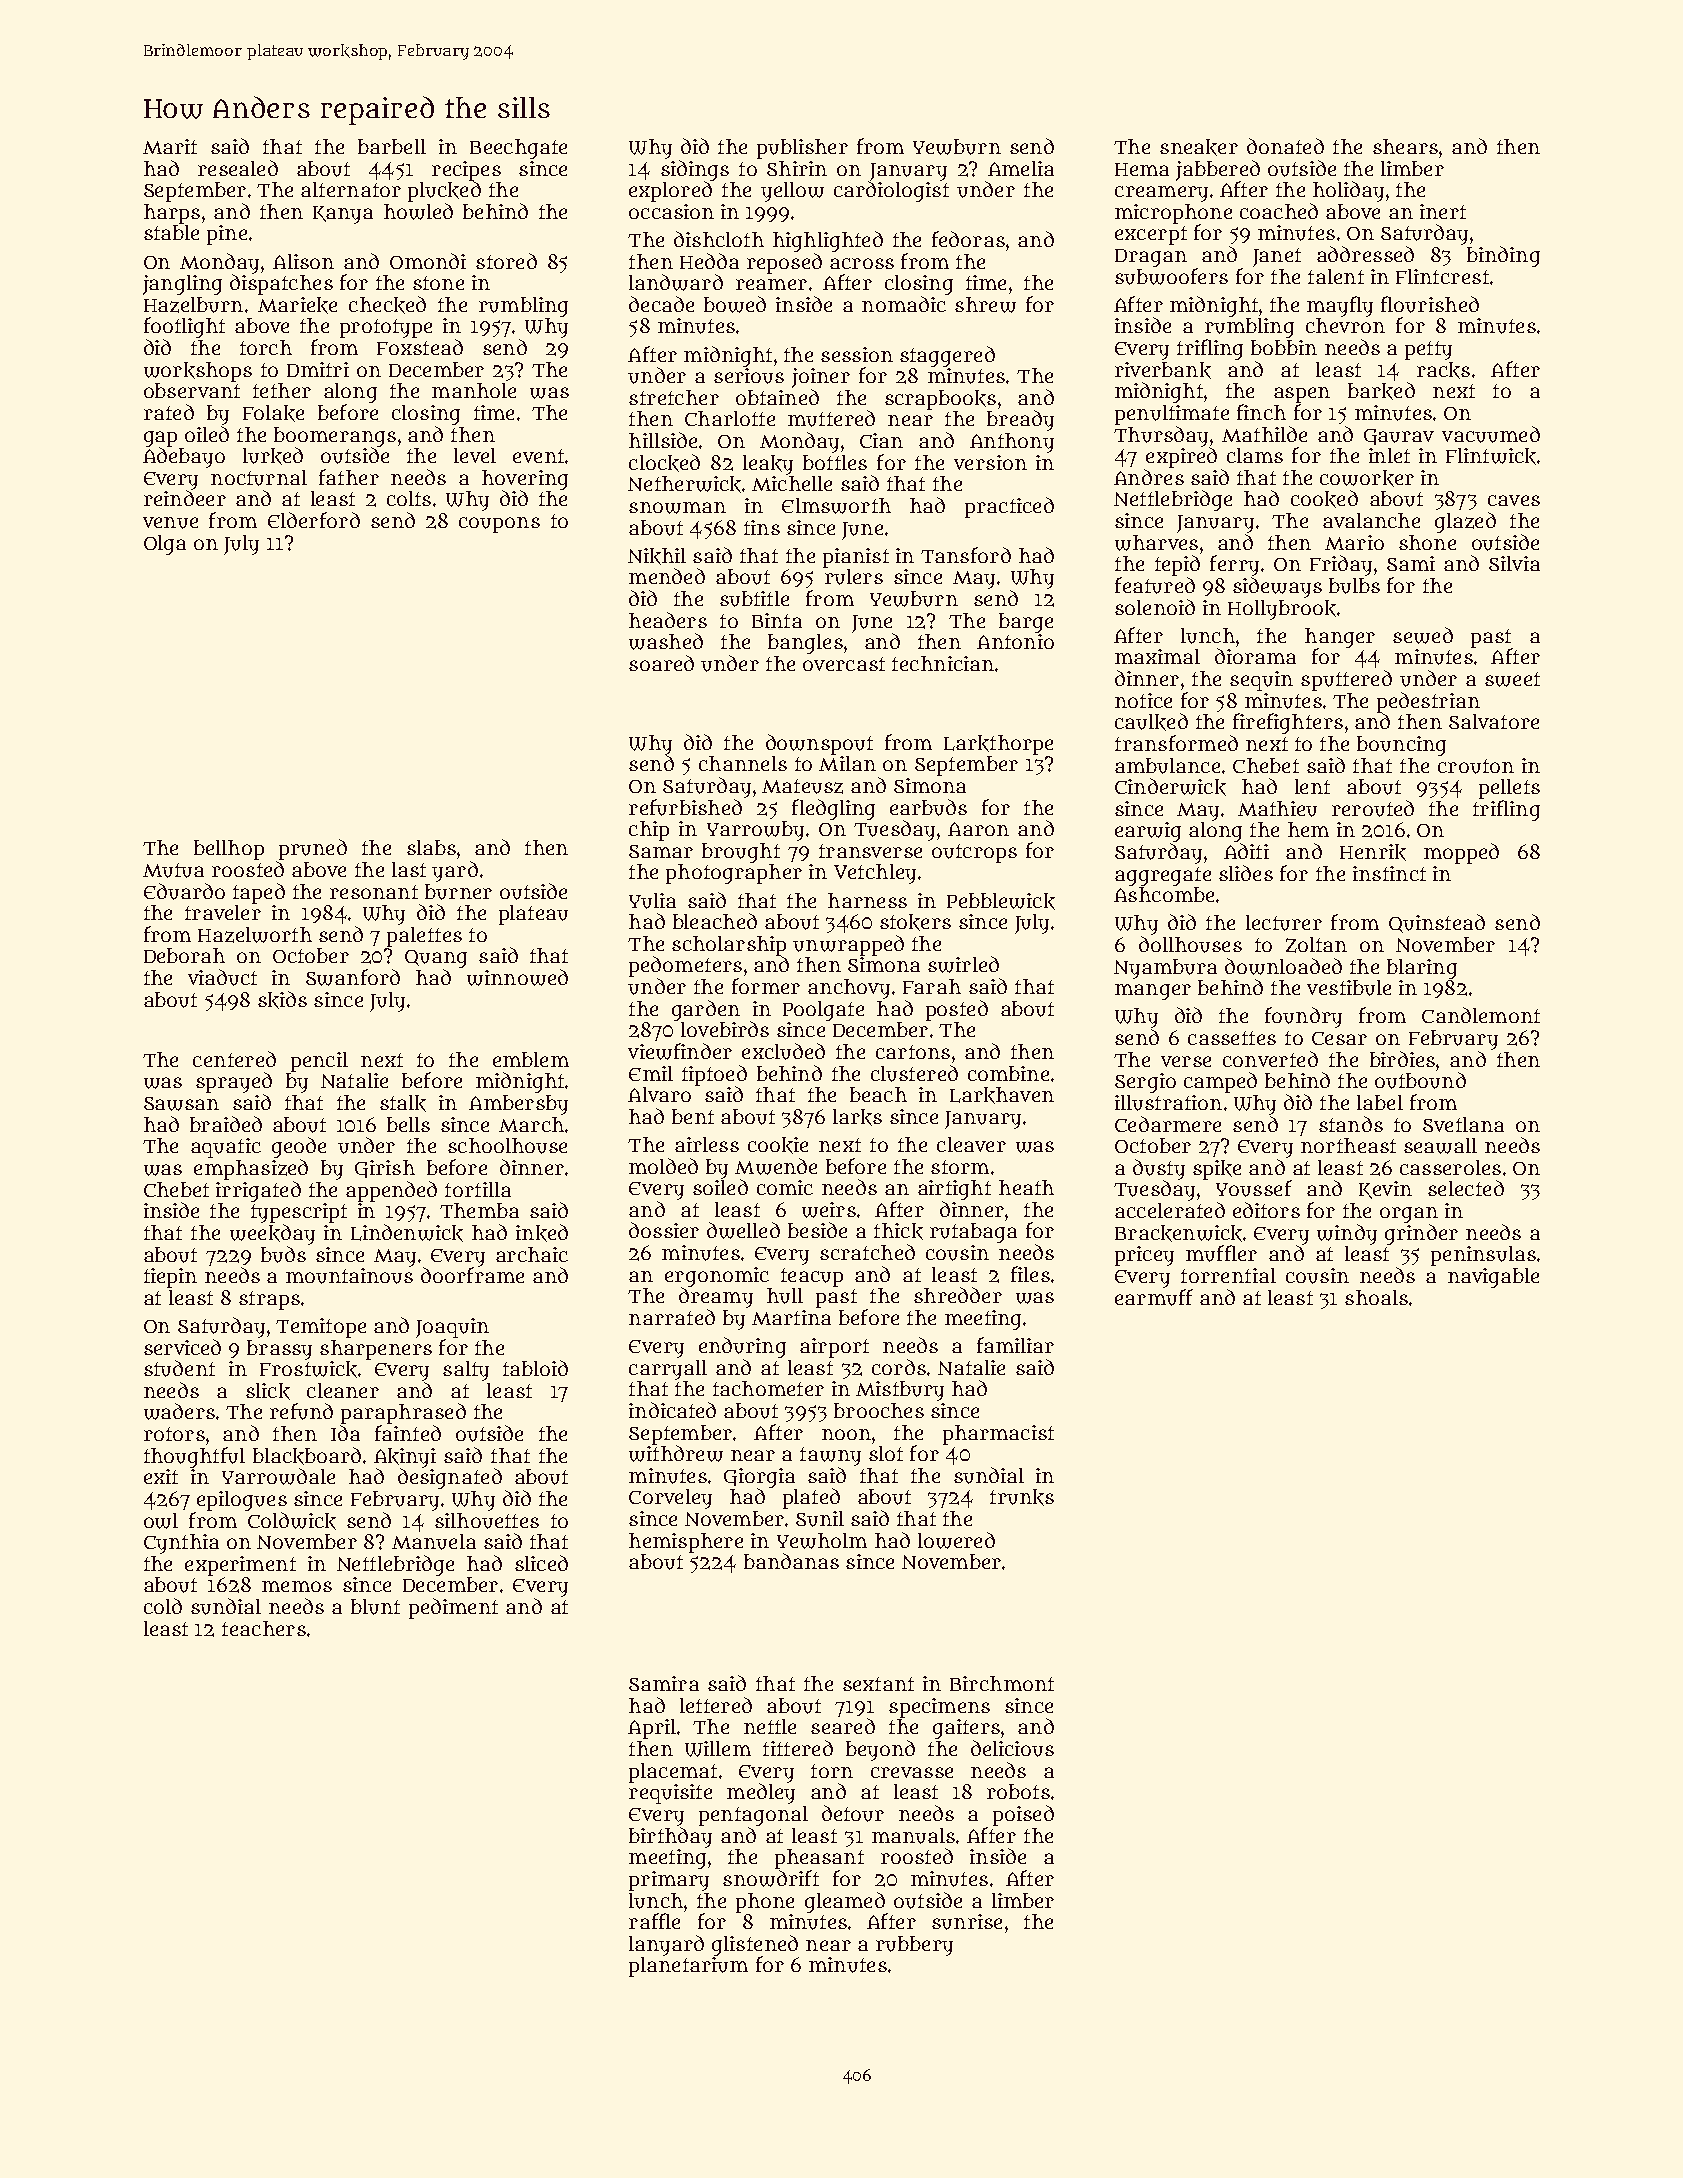 Image resolution: width=1683 pixels, height=2178 pixels. What do you see at coordinates (297, 1586) in the page?
I see `memos` at bounding box center [297, 1586].
